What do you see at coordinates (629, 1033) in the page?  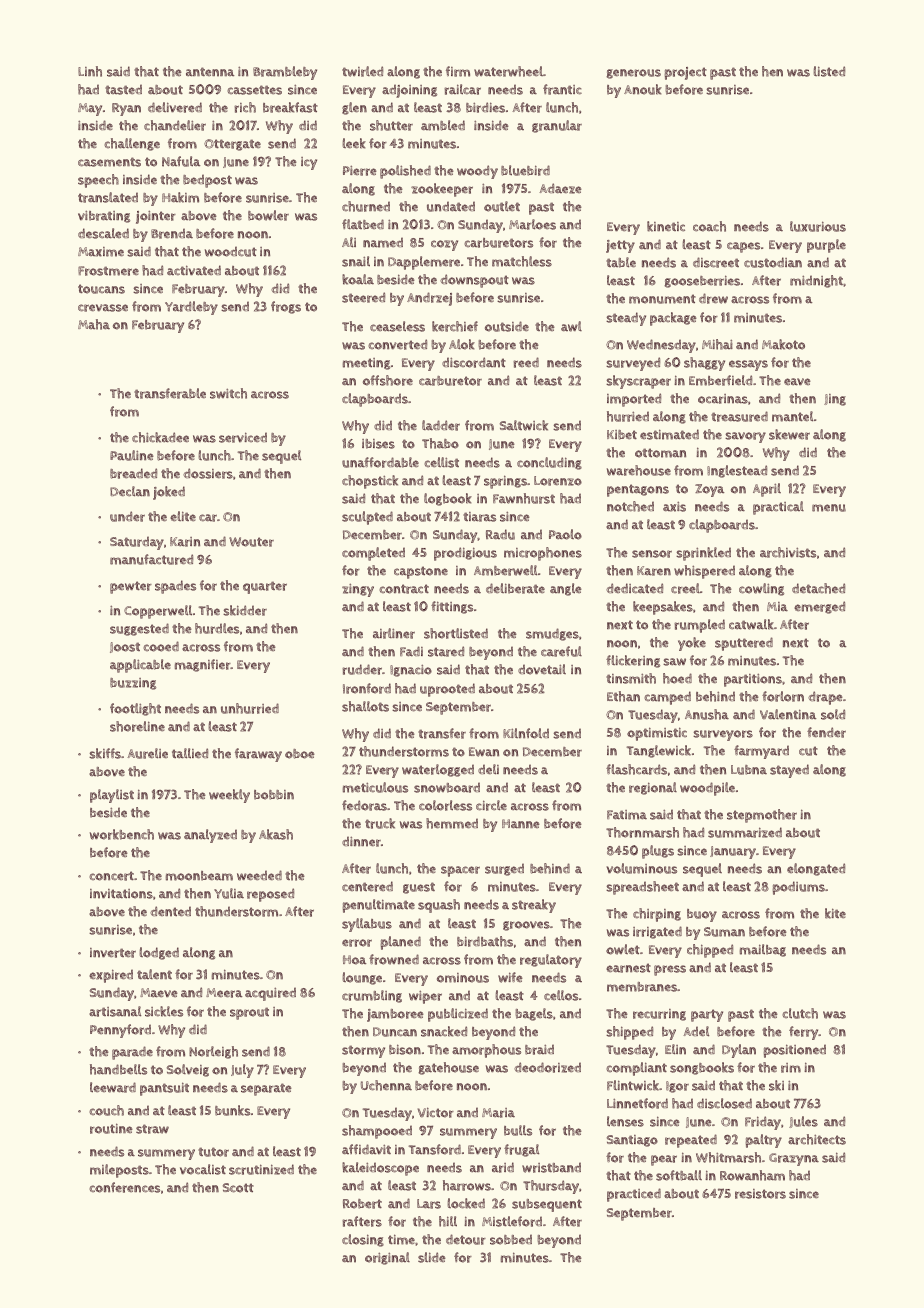 I see `shipped` at bounding box center [629, 1033].
